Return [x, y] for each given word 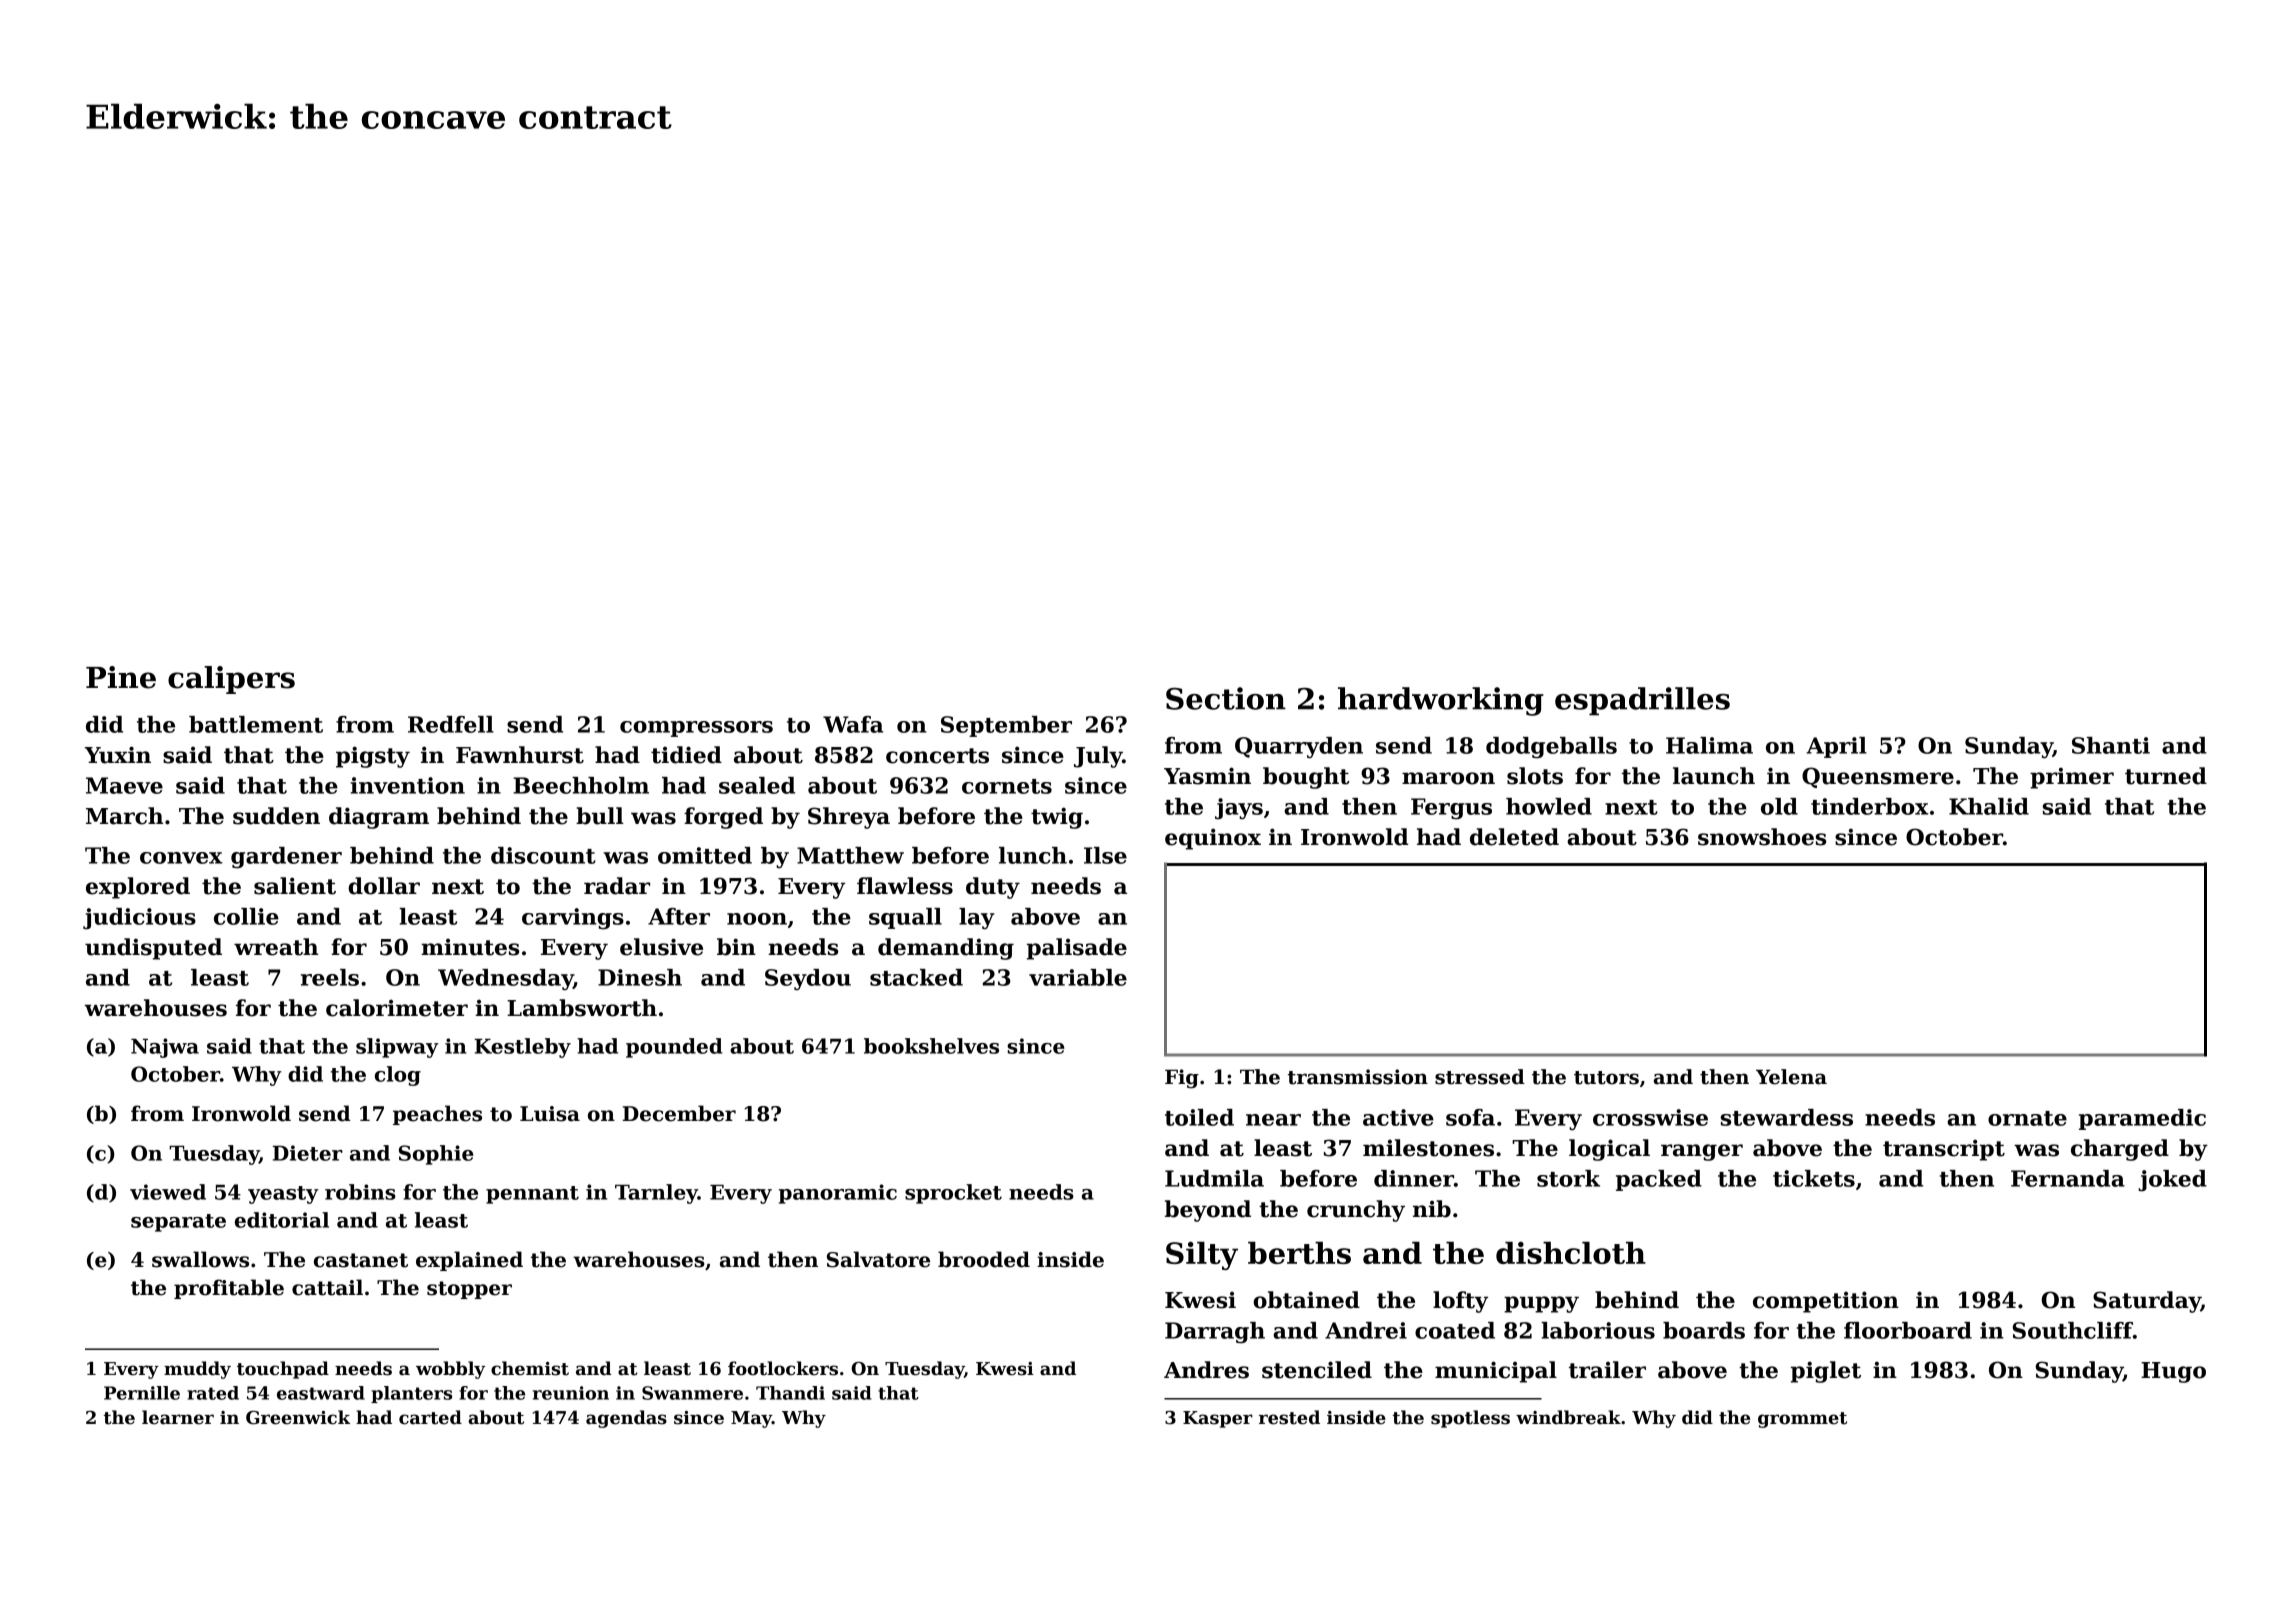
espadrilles [1642, 701]
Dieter [307, 1153]
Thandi [790, 1393]
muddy [197, 1370]
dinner [1414, 1178]
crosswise [1650, 1117]
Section [1226, 698]
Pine [121, 677]
